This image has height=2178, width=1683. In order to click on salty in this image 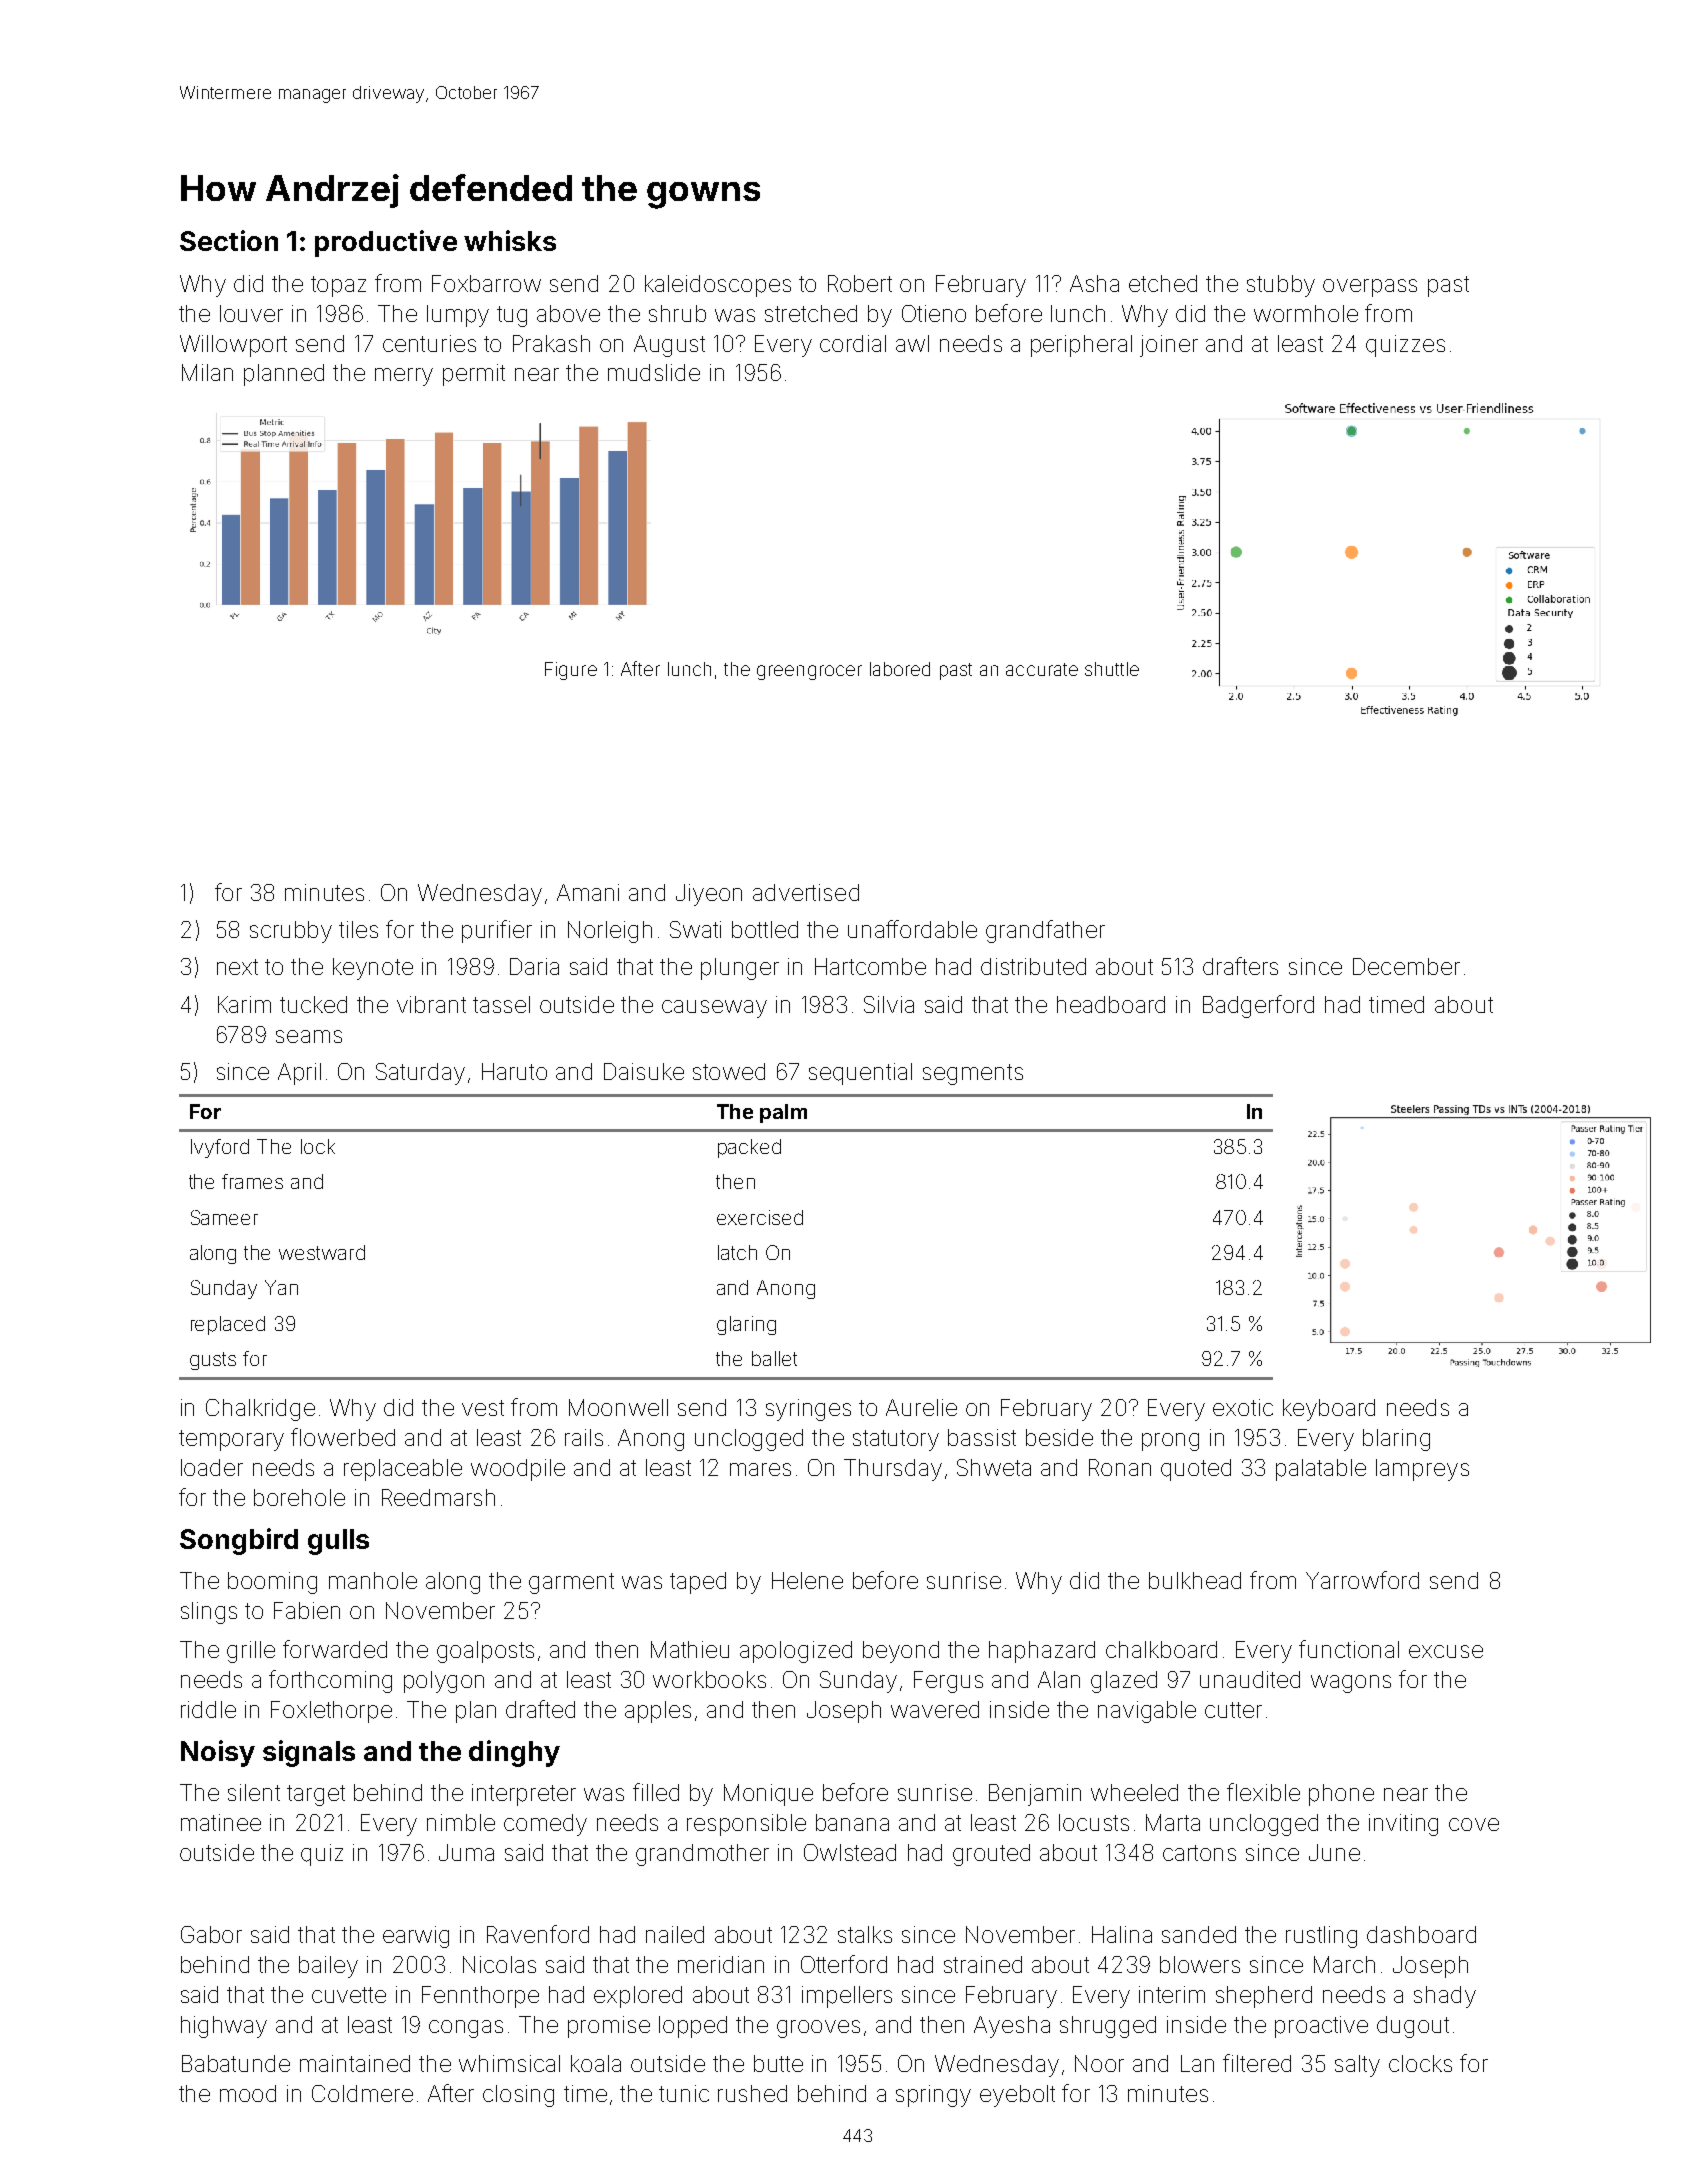, I will do `click(1357, 2066)`.
